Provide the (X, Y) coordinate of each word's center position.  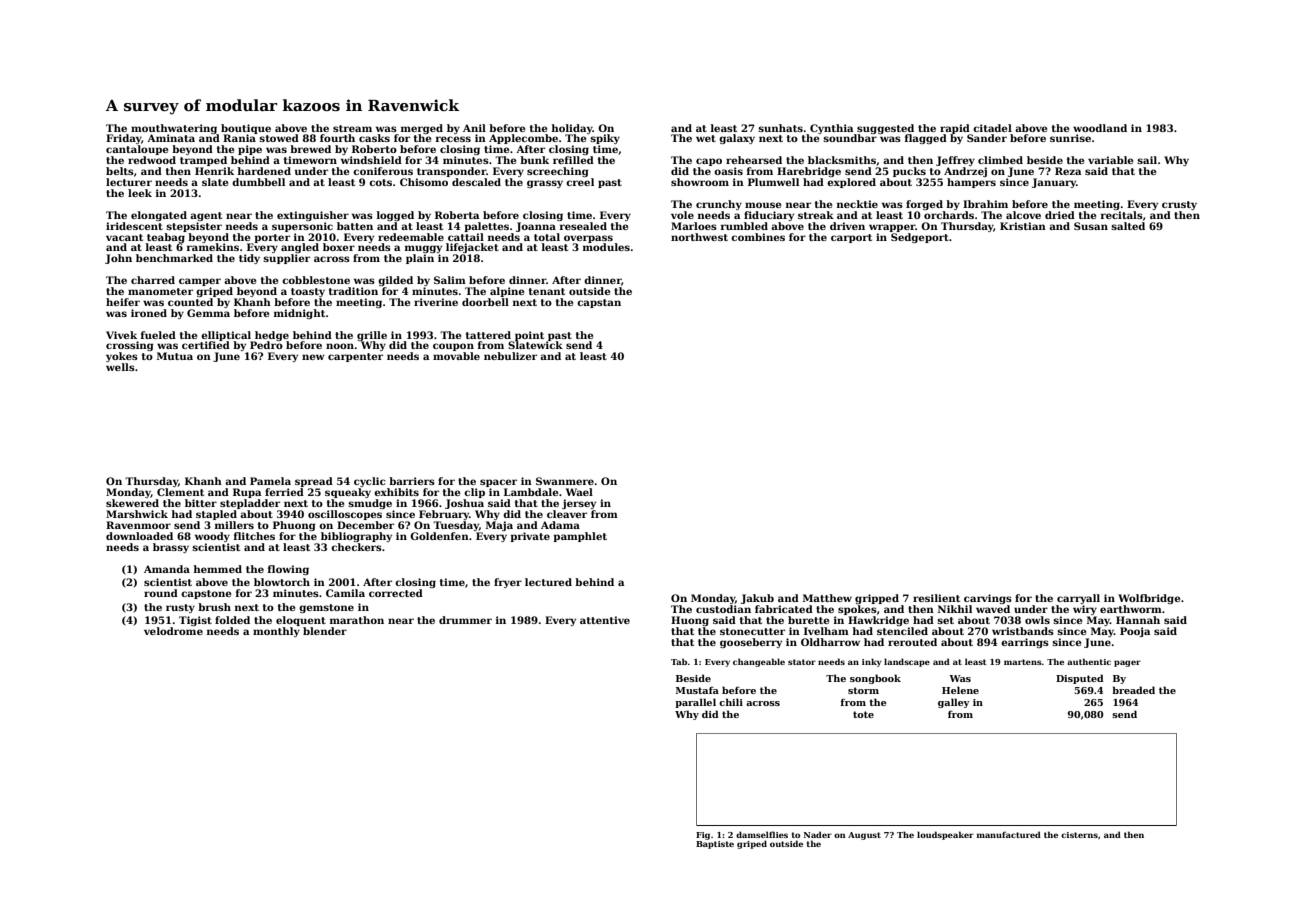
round (161, 593)
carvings (988, 599)
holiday (572, 129)
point (529, 336)
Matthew (827, 598)
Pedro (266, 345)
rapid (955, 129)
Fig (703, 836)
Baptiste (715, 845)
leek (140, 193)
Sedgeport (920, 238)
